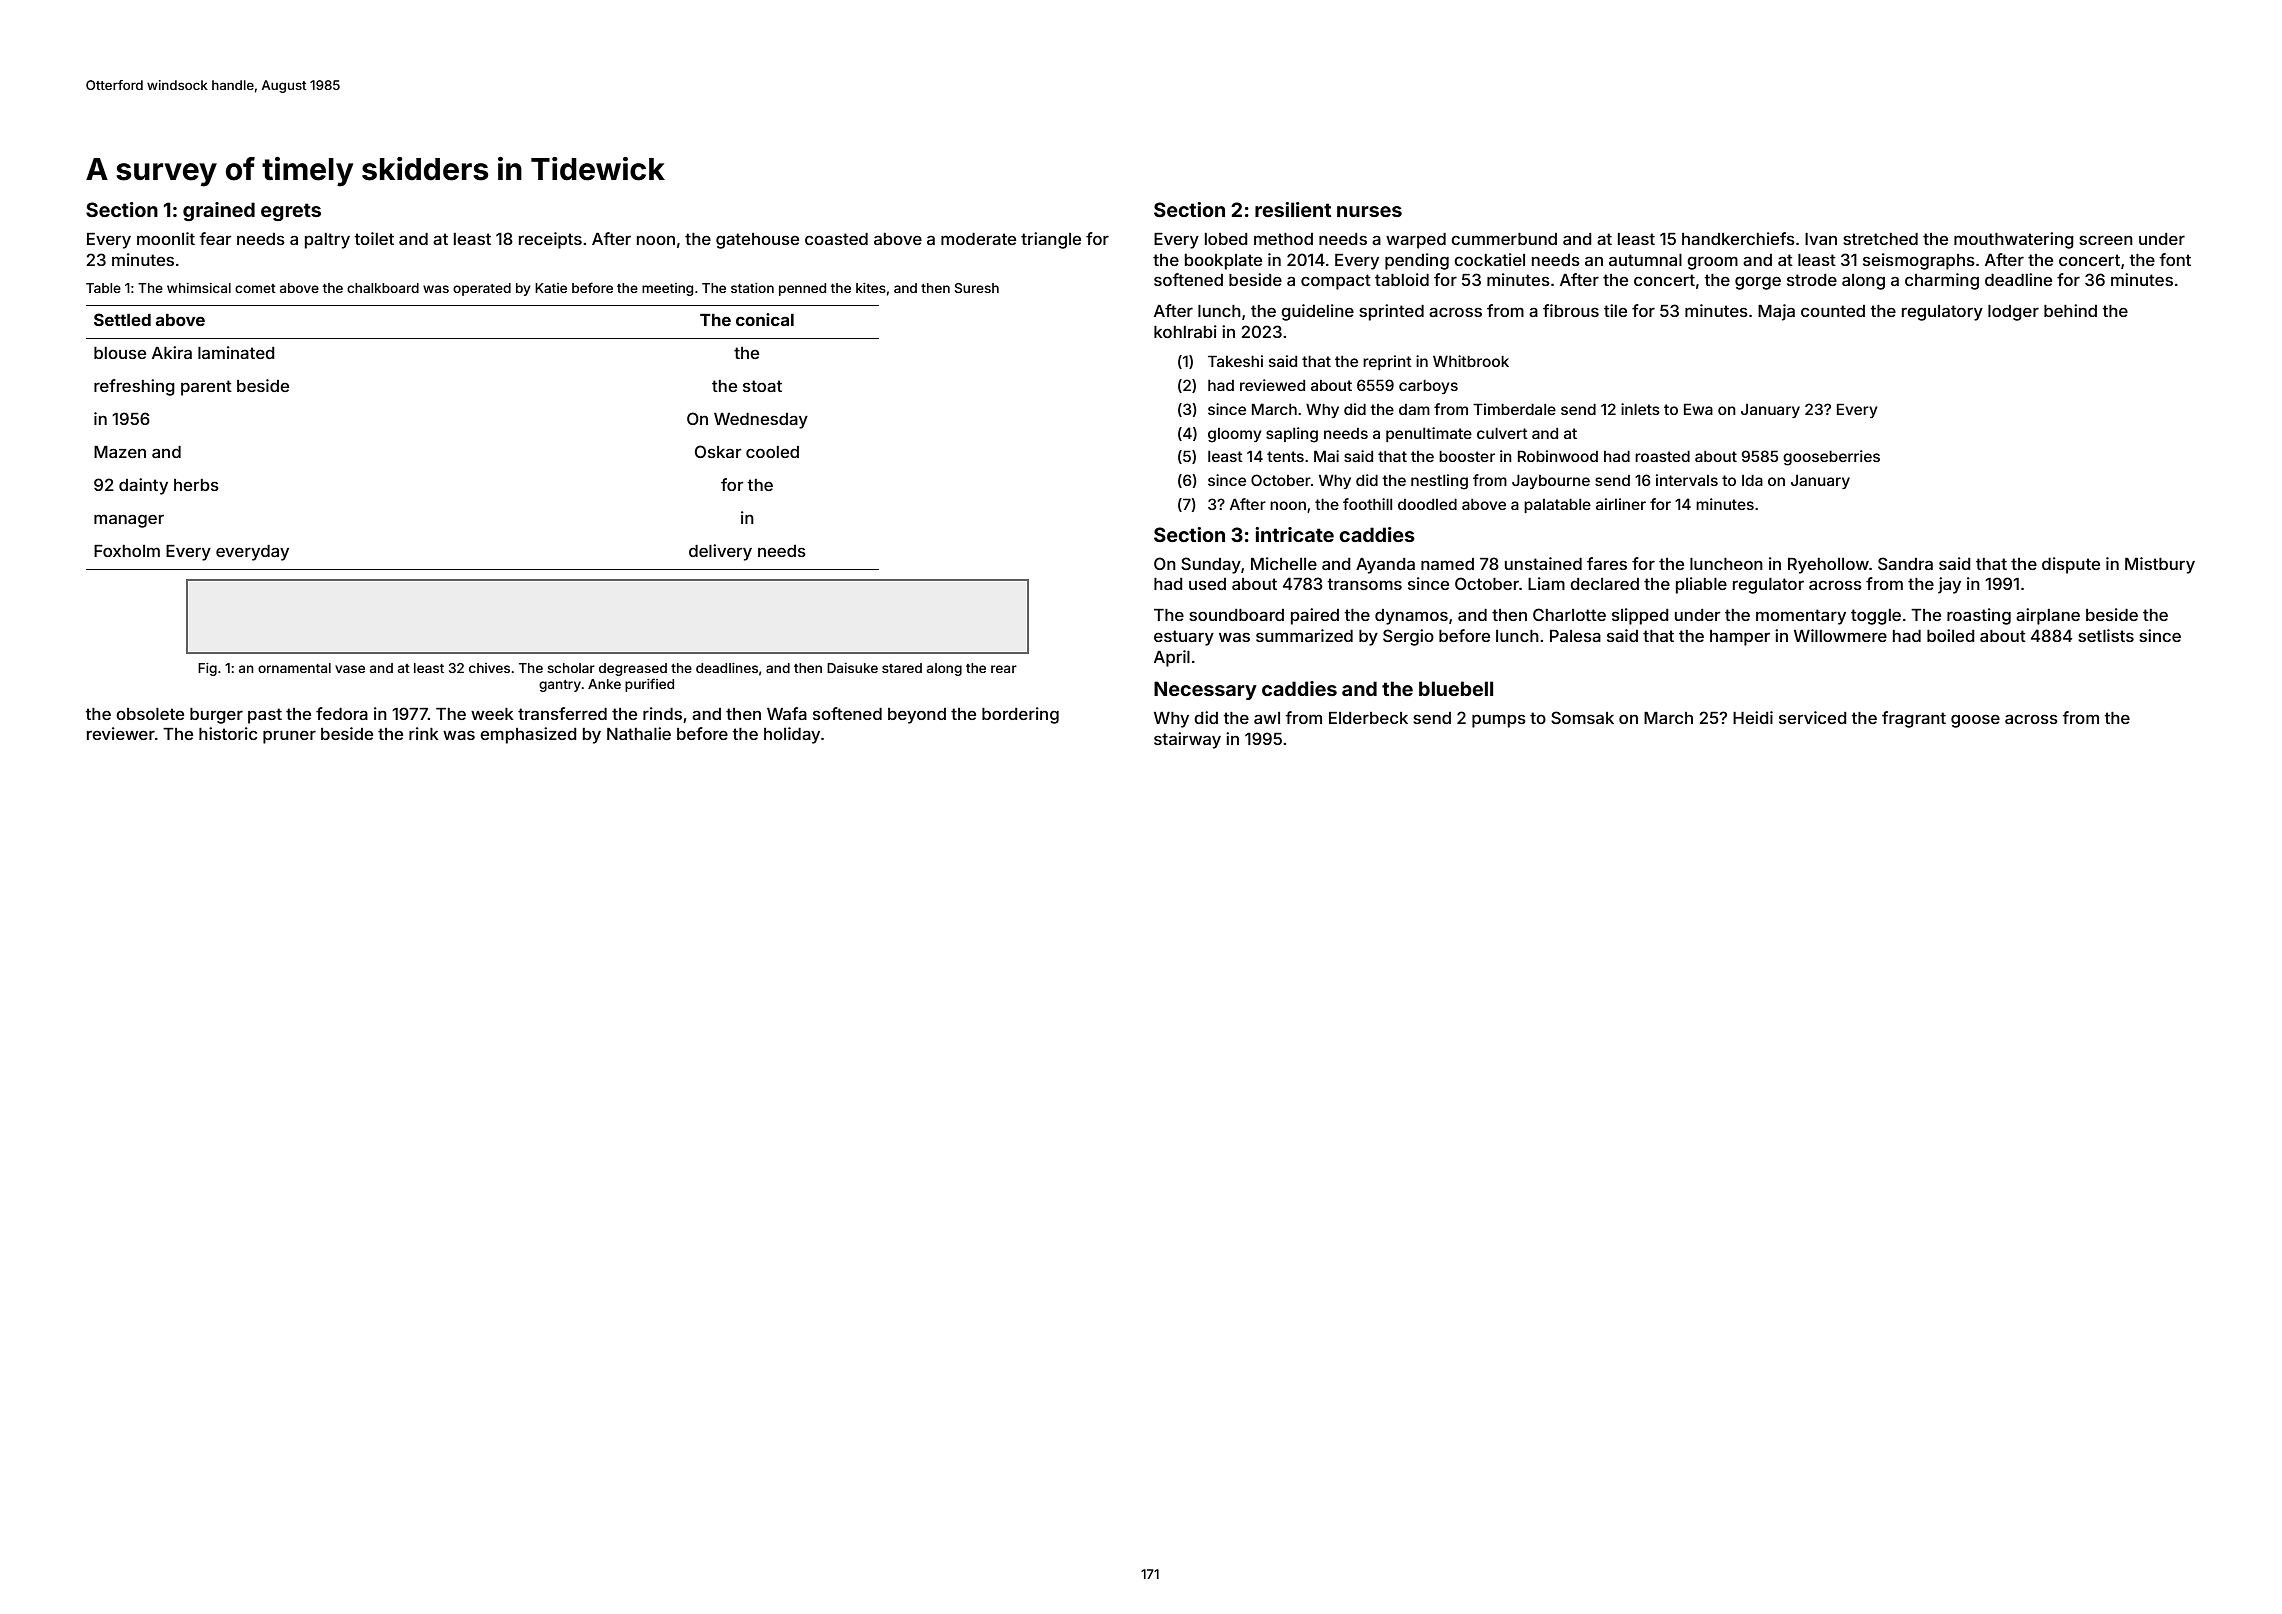 The height and width of the screenshot is (1614, 2282). Describe the element at coordinates (978, 239) in the screenshot. I see `moderate` at that location.
